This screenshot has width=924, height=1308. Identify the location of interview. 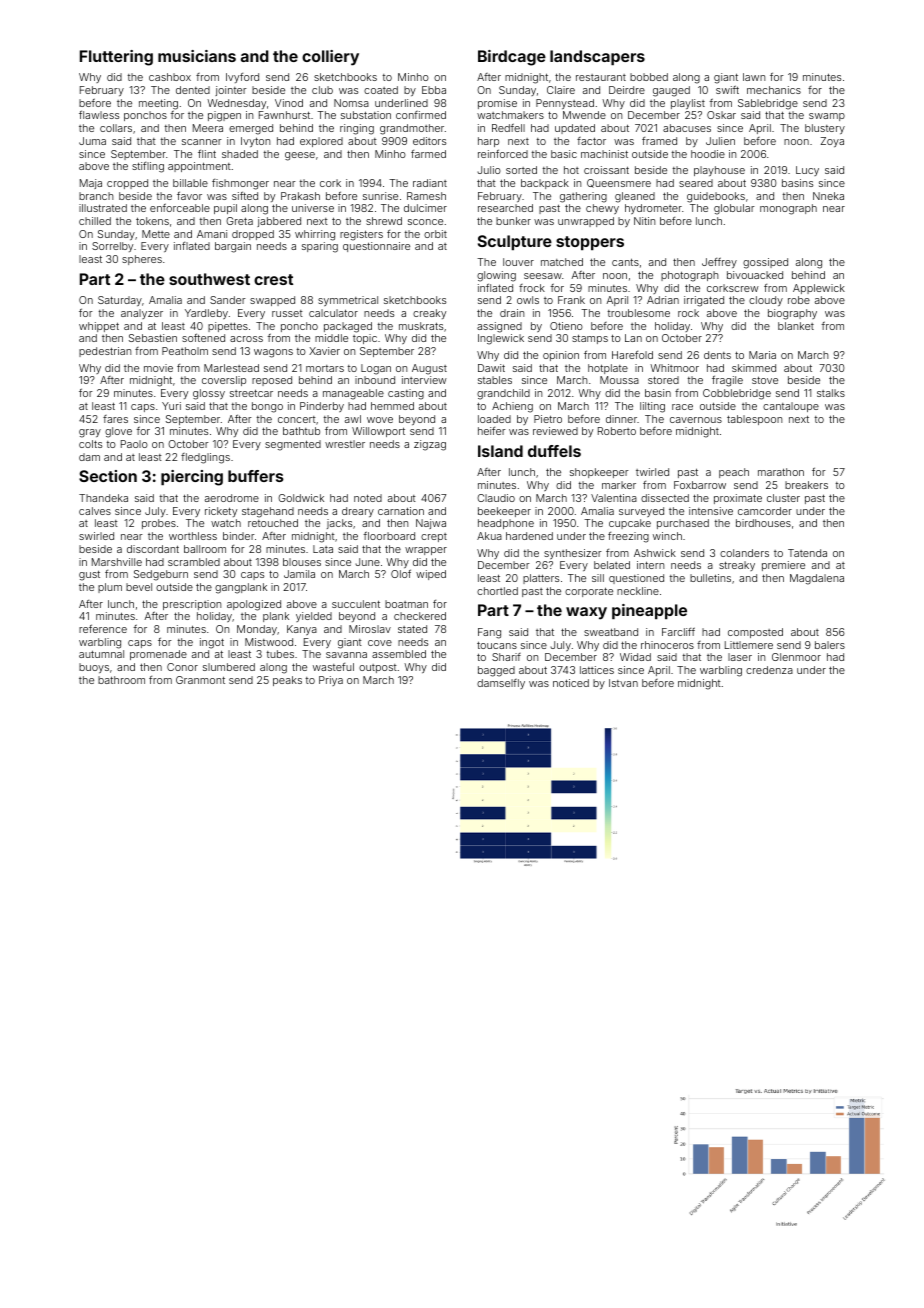
(424, 380).
